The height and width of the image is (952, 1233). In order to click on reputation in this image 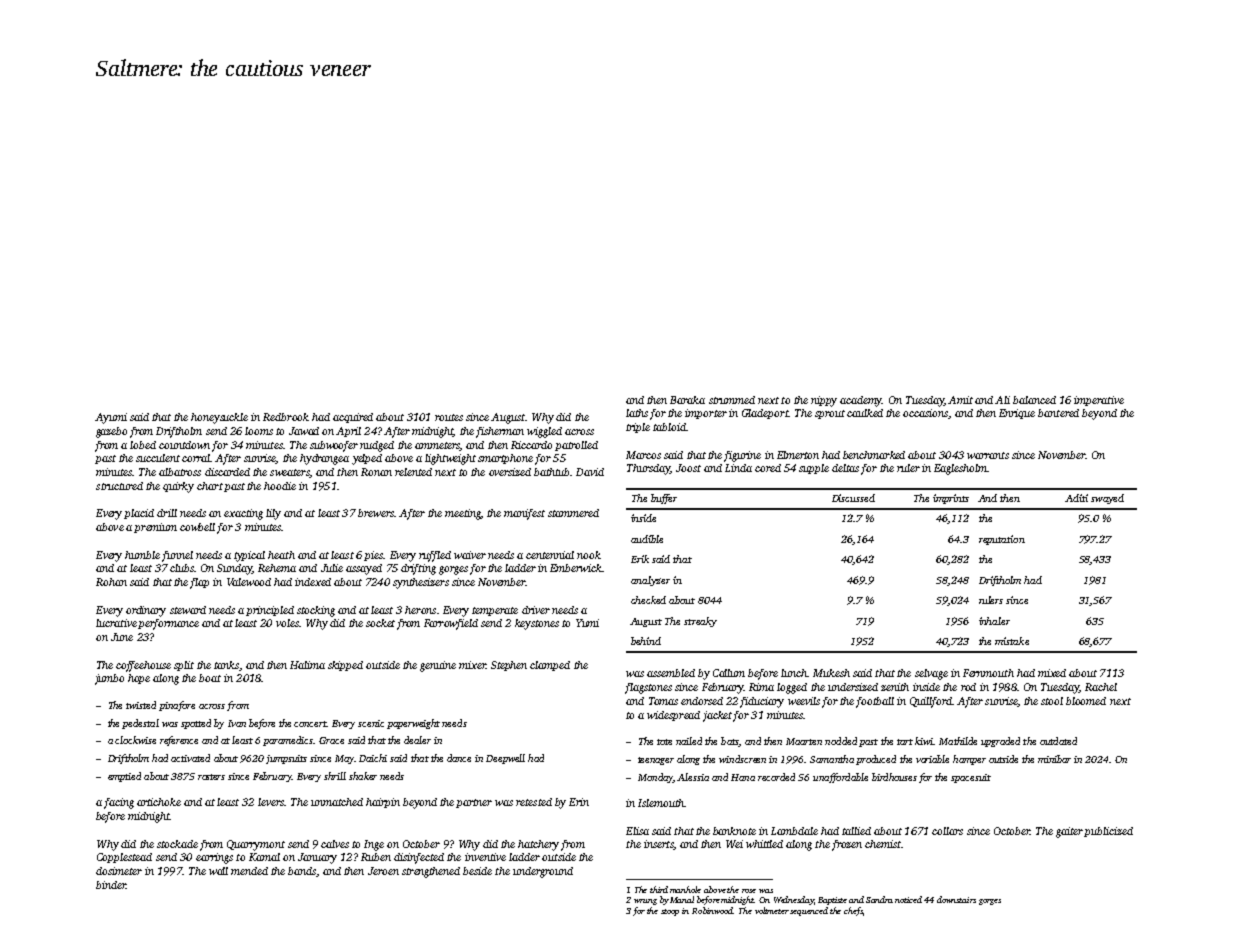, I will do `click(1002, 540)`.
